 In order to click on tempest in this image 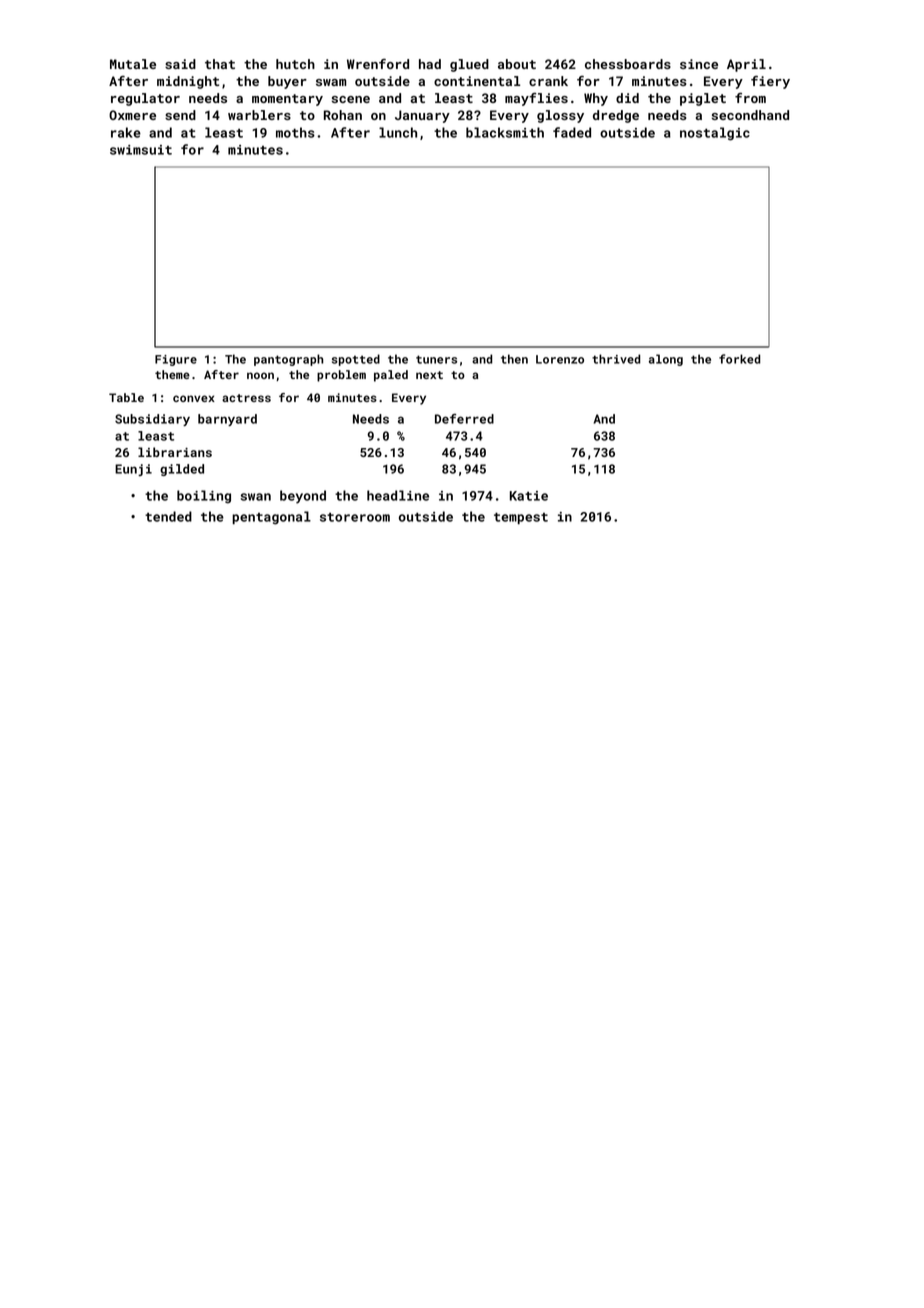, I will do `click(521, 518)`.
